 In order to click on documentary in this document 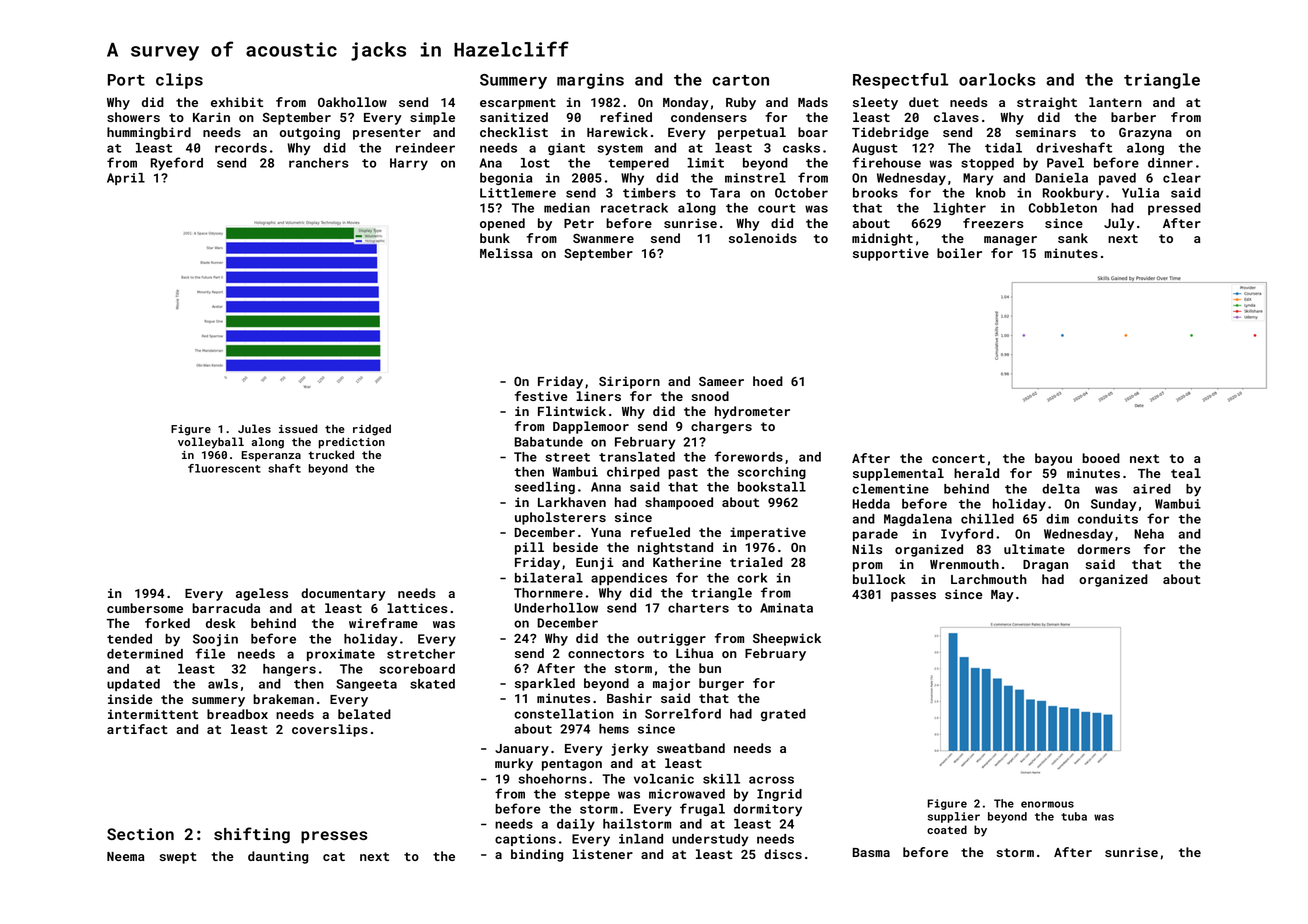, I will do `click(343, 594)`.
